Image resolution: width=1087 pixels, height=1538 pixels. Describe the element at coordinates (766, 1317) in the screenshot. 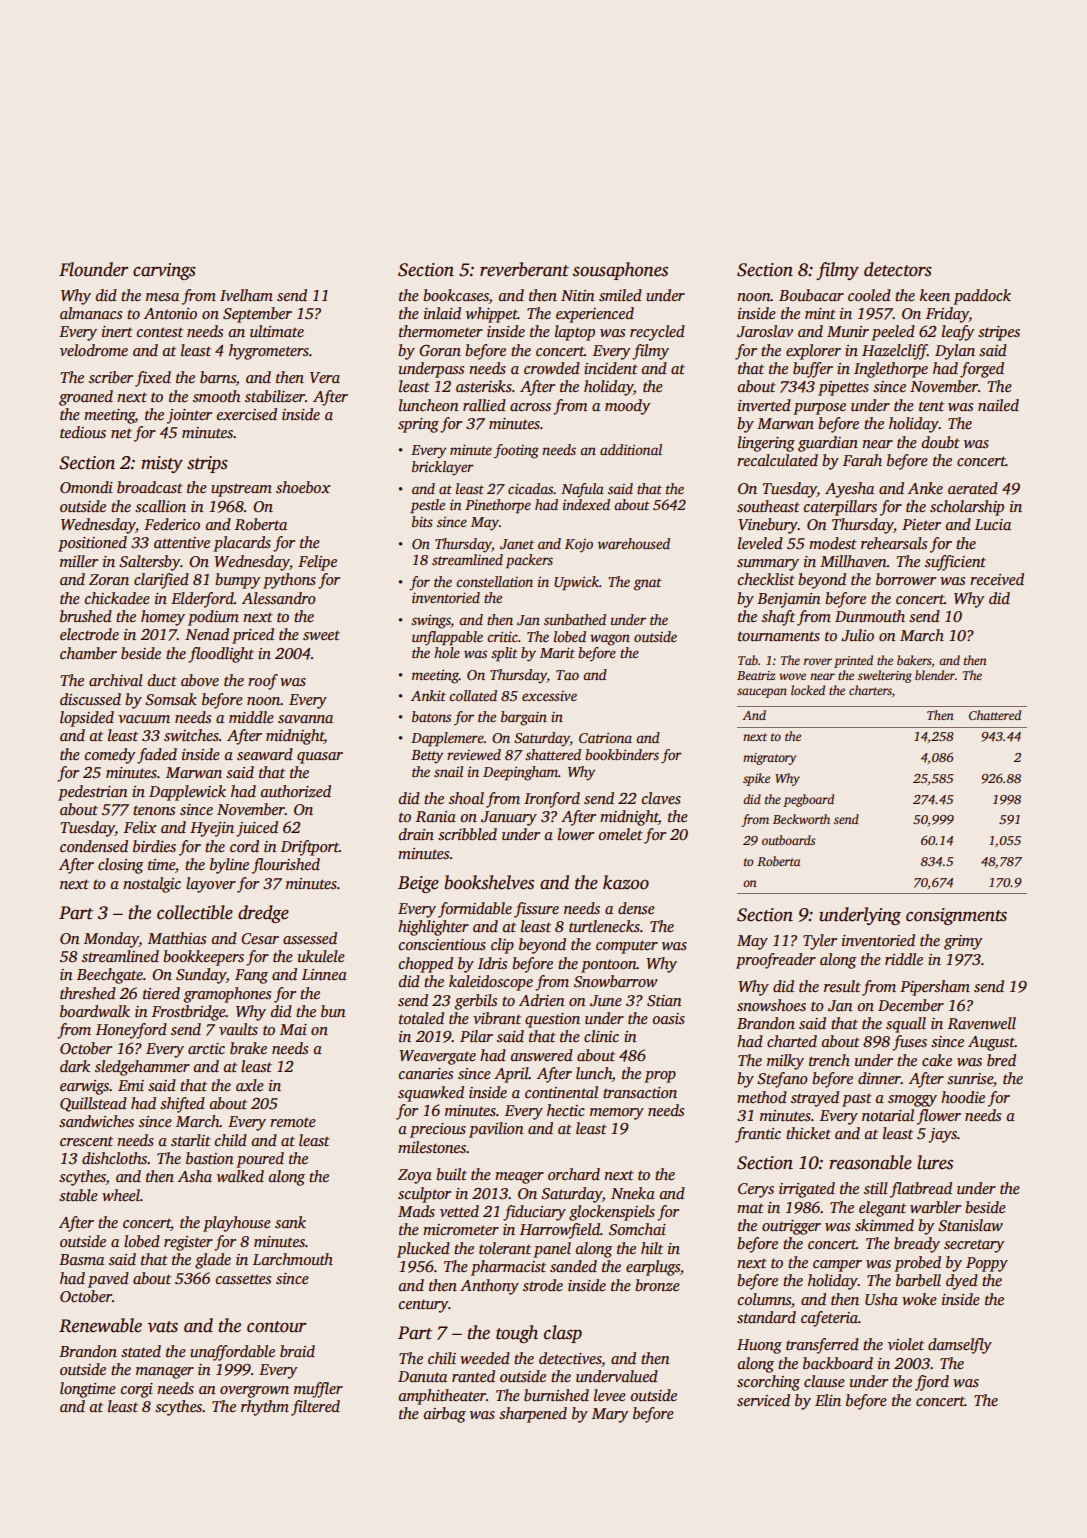

I see `standard` at that location.
